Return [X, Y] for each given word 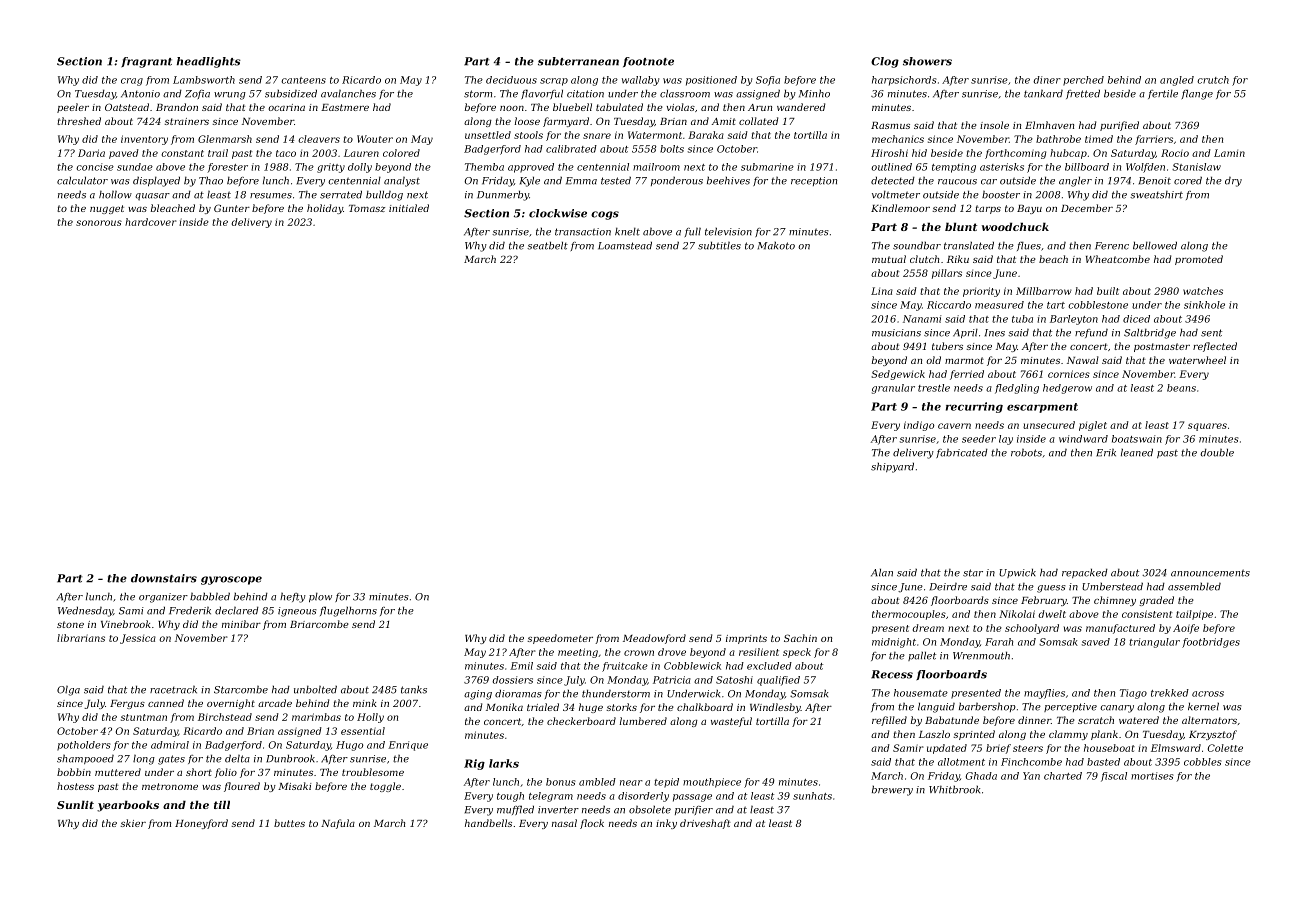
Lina [882, 291]
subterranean [578, 61]
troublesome [373, 772]
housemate [921, 693]
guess [1051, 589]
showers [927, 61]
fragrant [146, 62]
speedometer [560, 639]
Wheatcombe [1118, 259]
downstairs [164, 578]
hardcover [151, 222]
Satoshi [734, 680]
